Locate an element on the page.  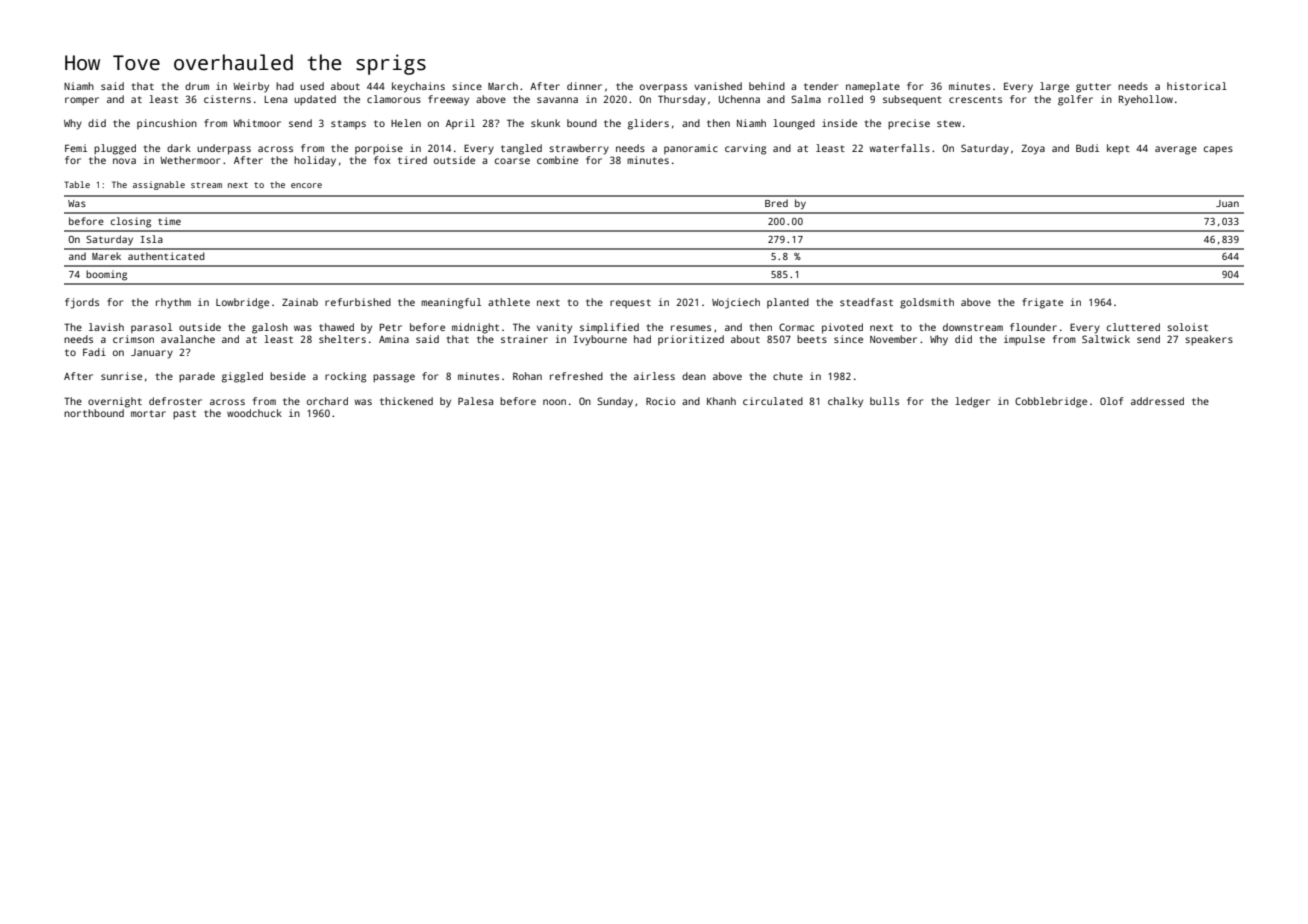
clamorous is located at coordinates (394, 99).
